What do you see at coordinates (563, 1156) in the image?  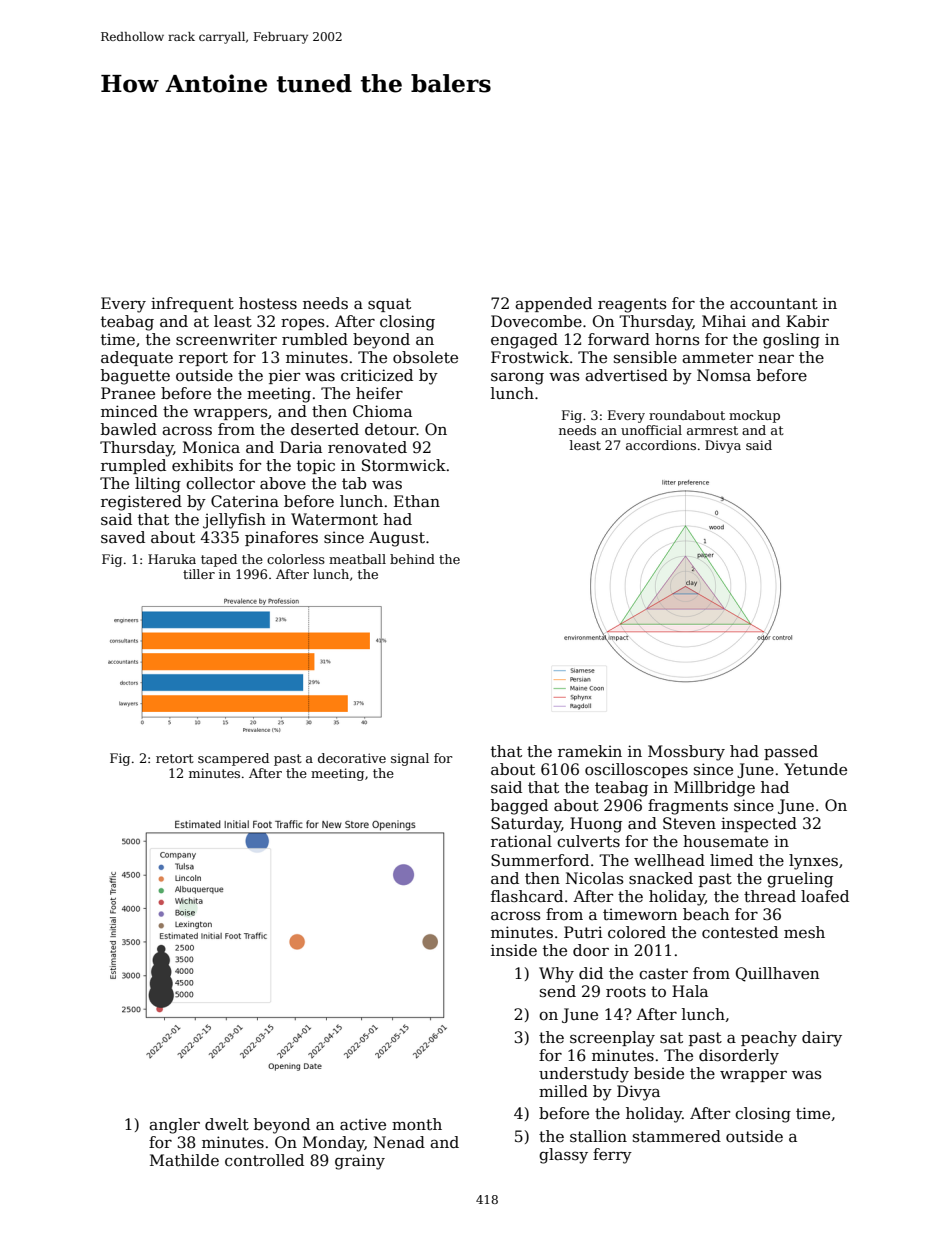 I see `glassy` at bounding box center [563, 1156].
